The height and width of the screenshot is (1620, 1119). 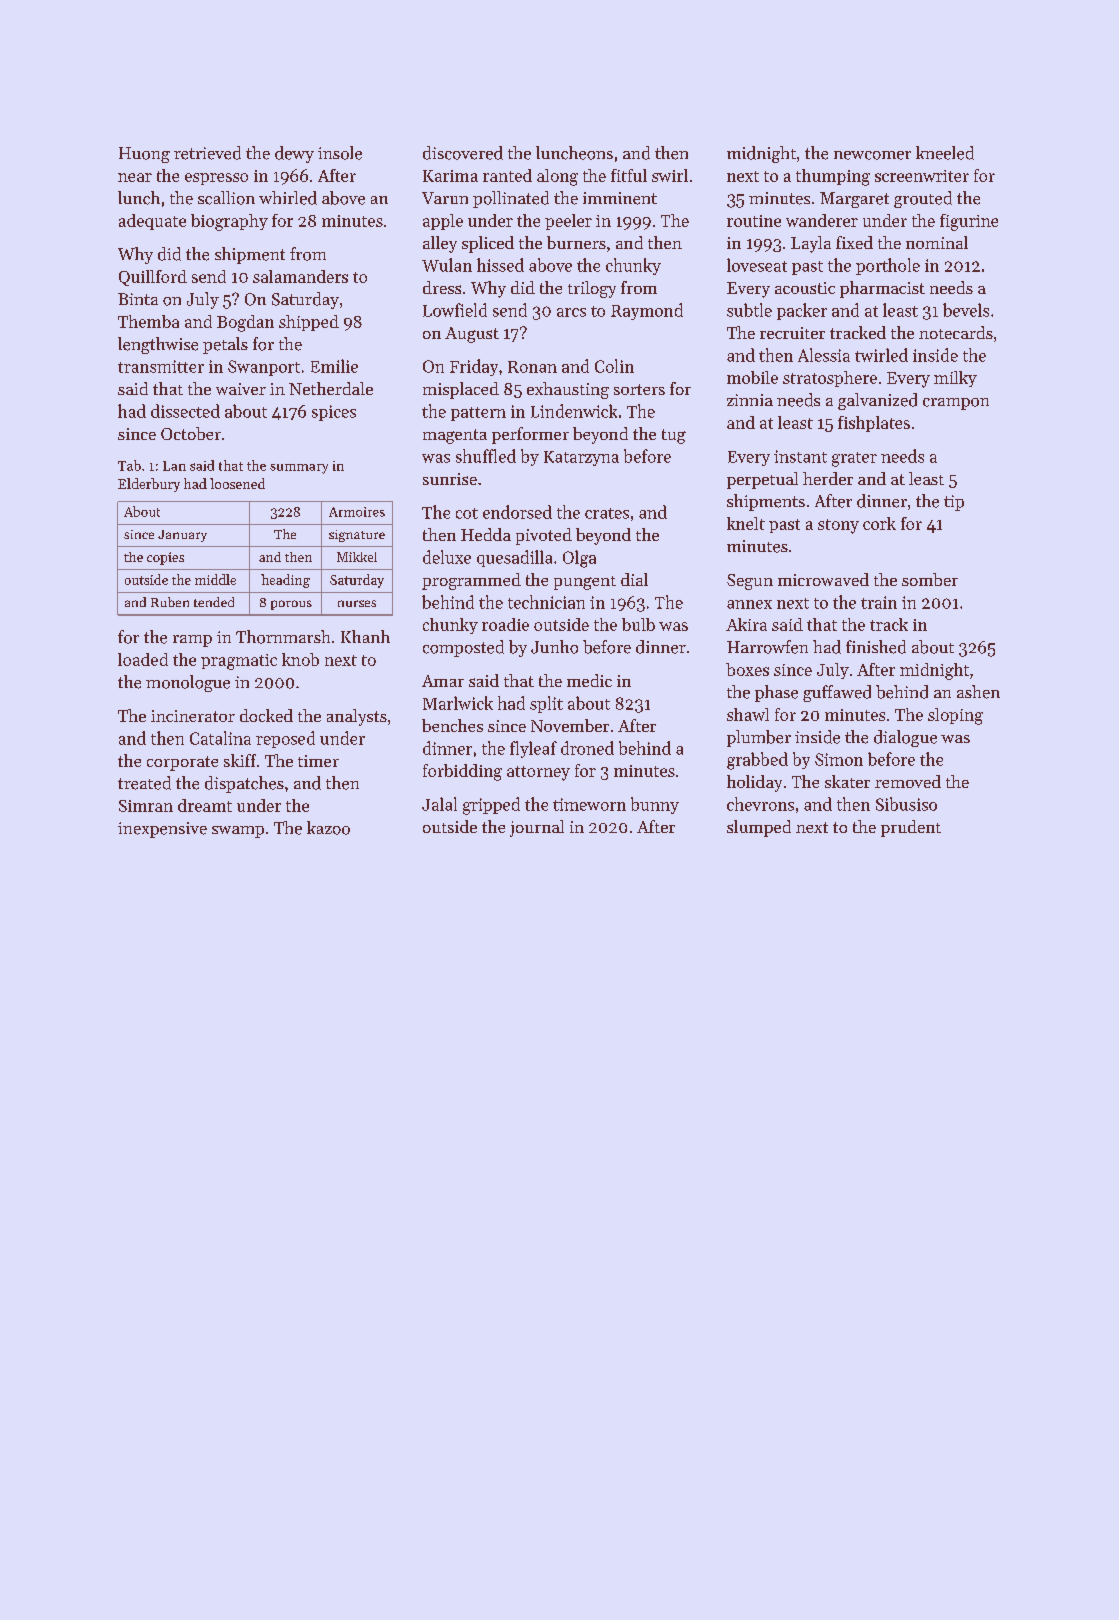 I want to click on Themba, so click(x=148, y=321).
